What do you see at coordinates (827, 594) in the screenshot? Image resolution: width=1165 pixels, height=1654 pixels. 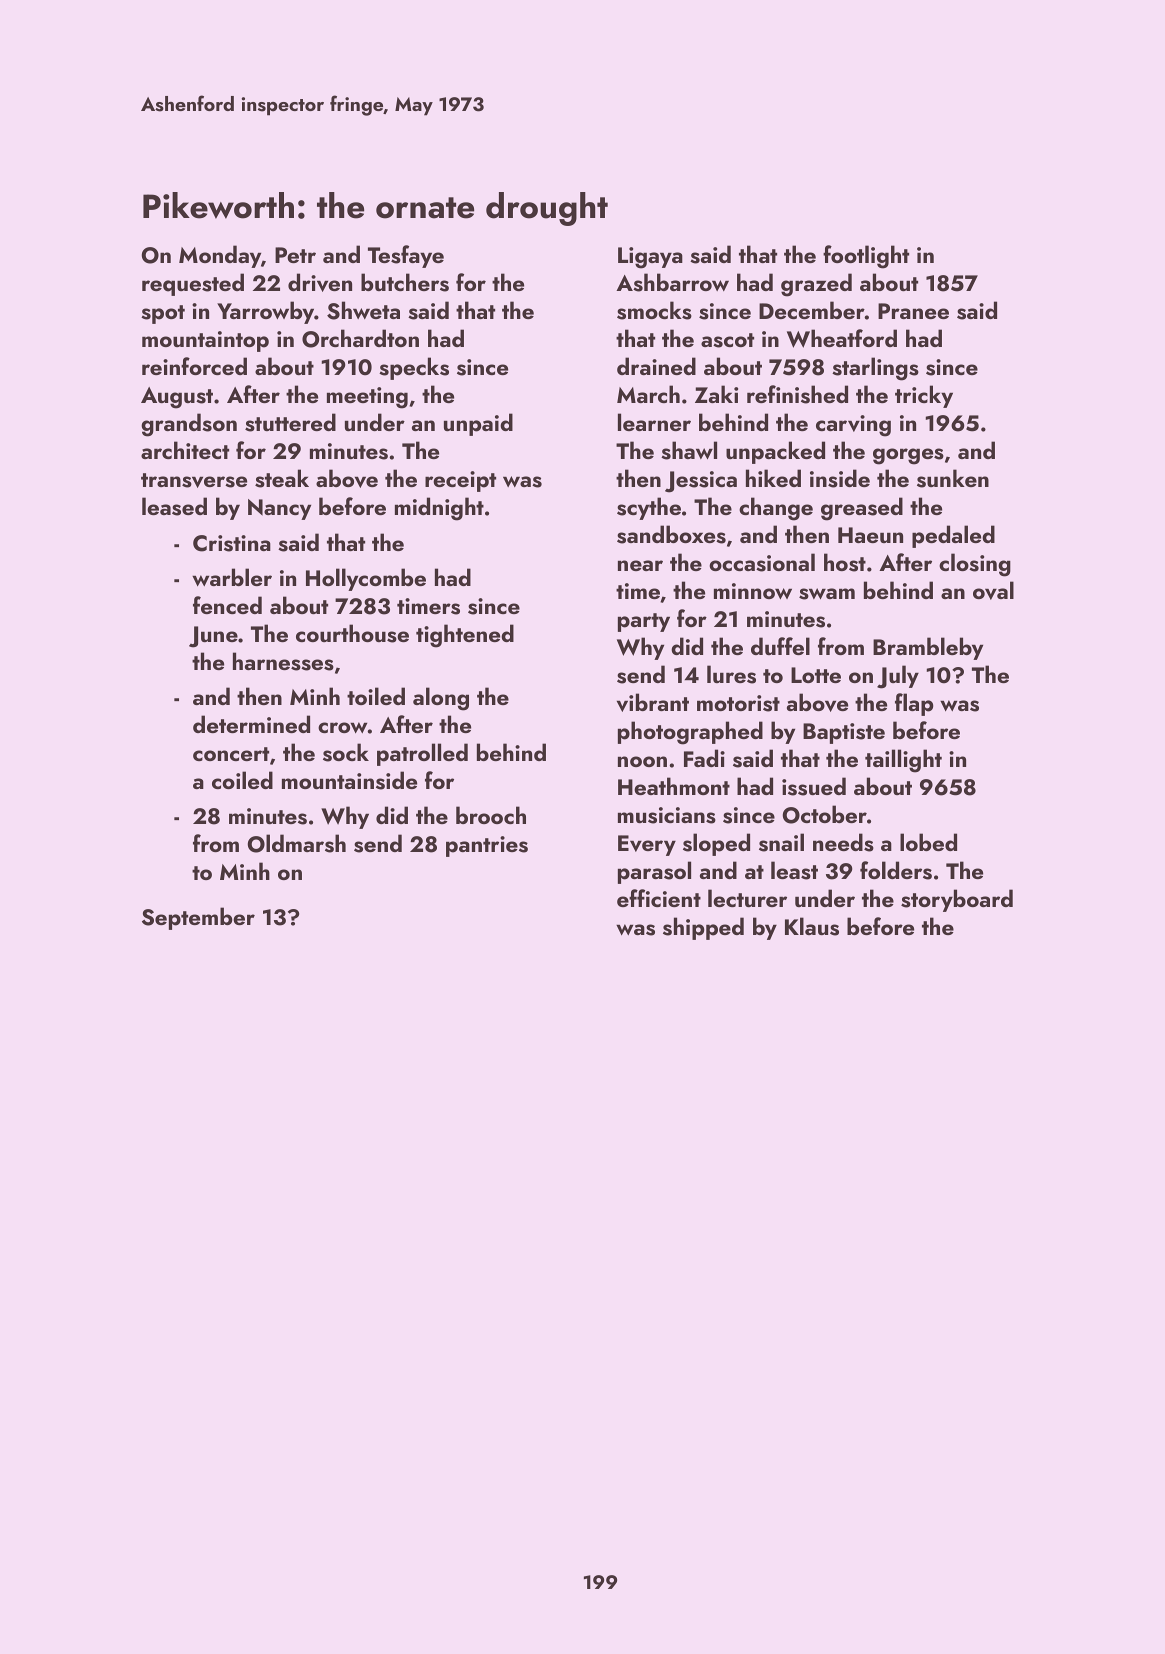 I see `swam` at bounding box center [827, 594].
